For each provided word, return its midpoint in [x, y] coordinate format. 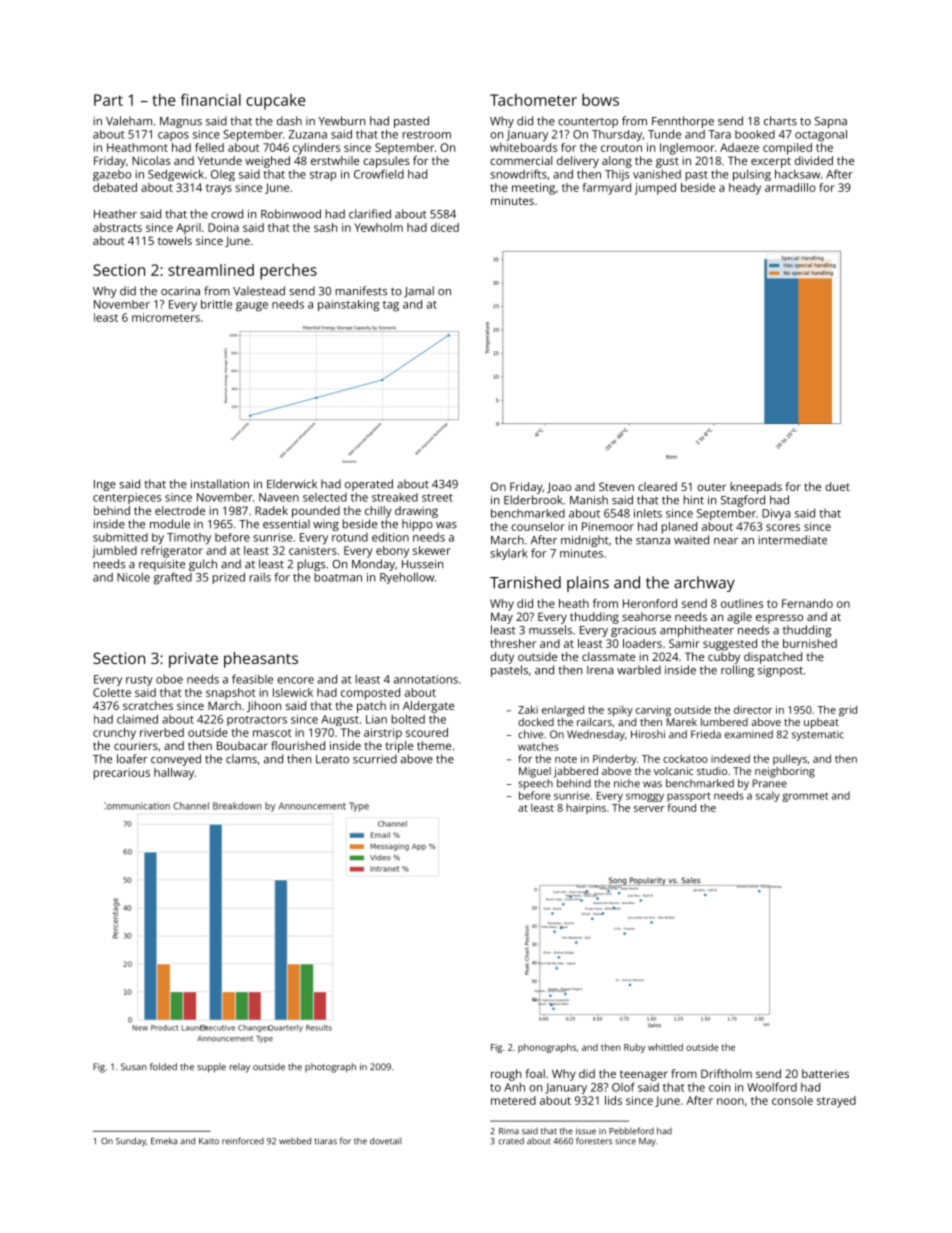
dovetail [385, 1141]
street [437, 498]
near [726, 541]
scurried [375, 759]
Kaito [209, 1141]
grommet [805, 797]
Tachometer [533, 100]
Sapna [831, 122]
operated [369, 485]
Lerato [332, 759]
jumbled [114, 552]
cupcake [275, 102]
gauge [252, 307]
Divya [776, 515]
